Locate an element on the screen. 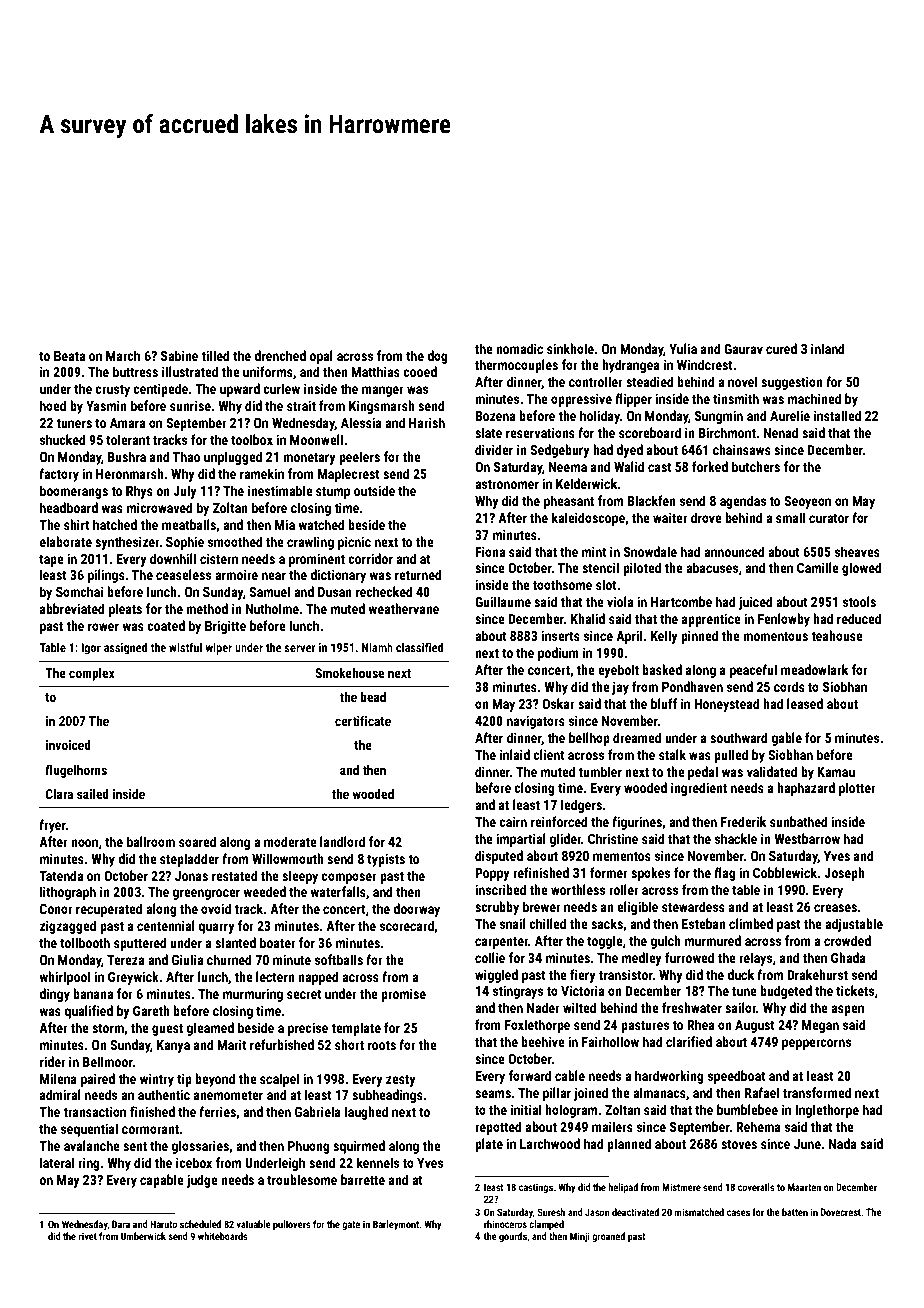 This screenshot has height=1308, width=924. doorway is located at coordinates (416, 910).
